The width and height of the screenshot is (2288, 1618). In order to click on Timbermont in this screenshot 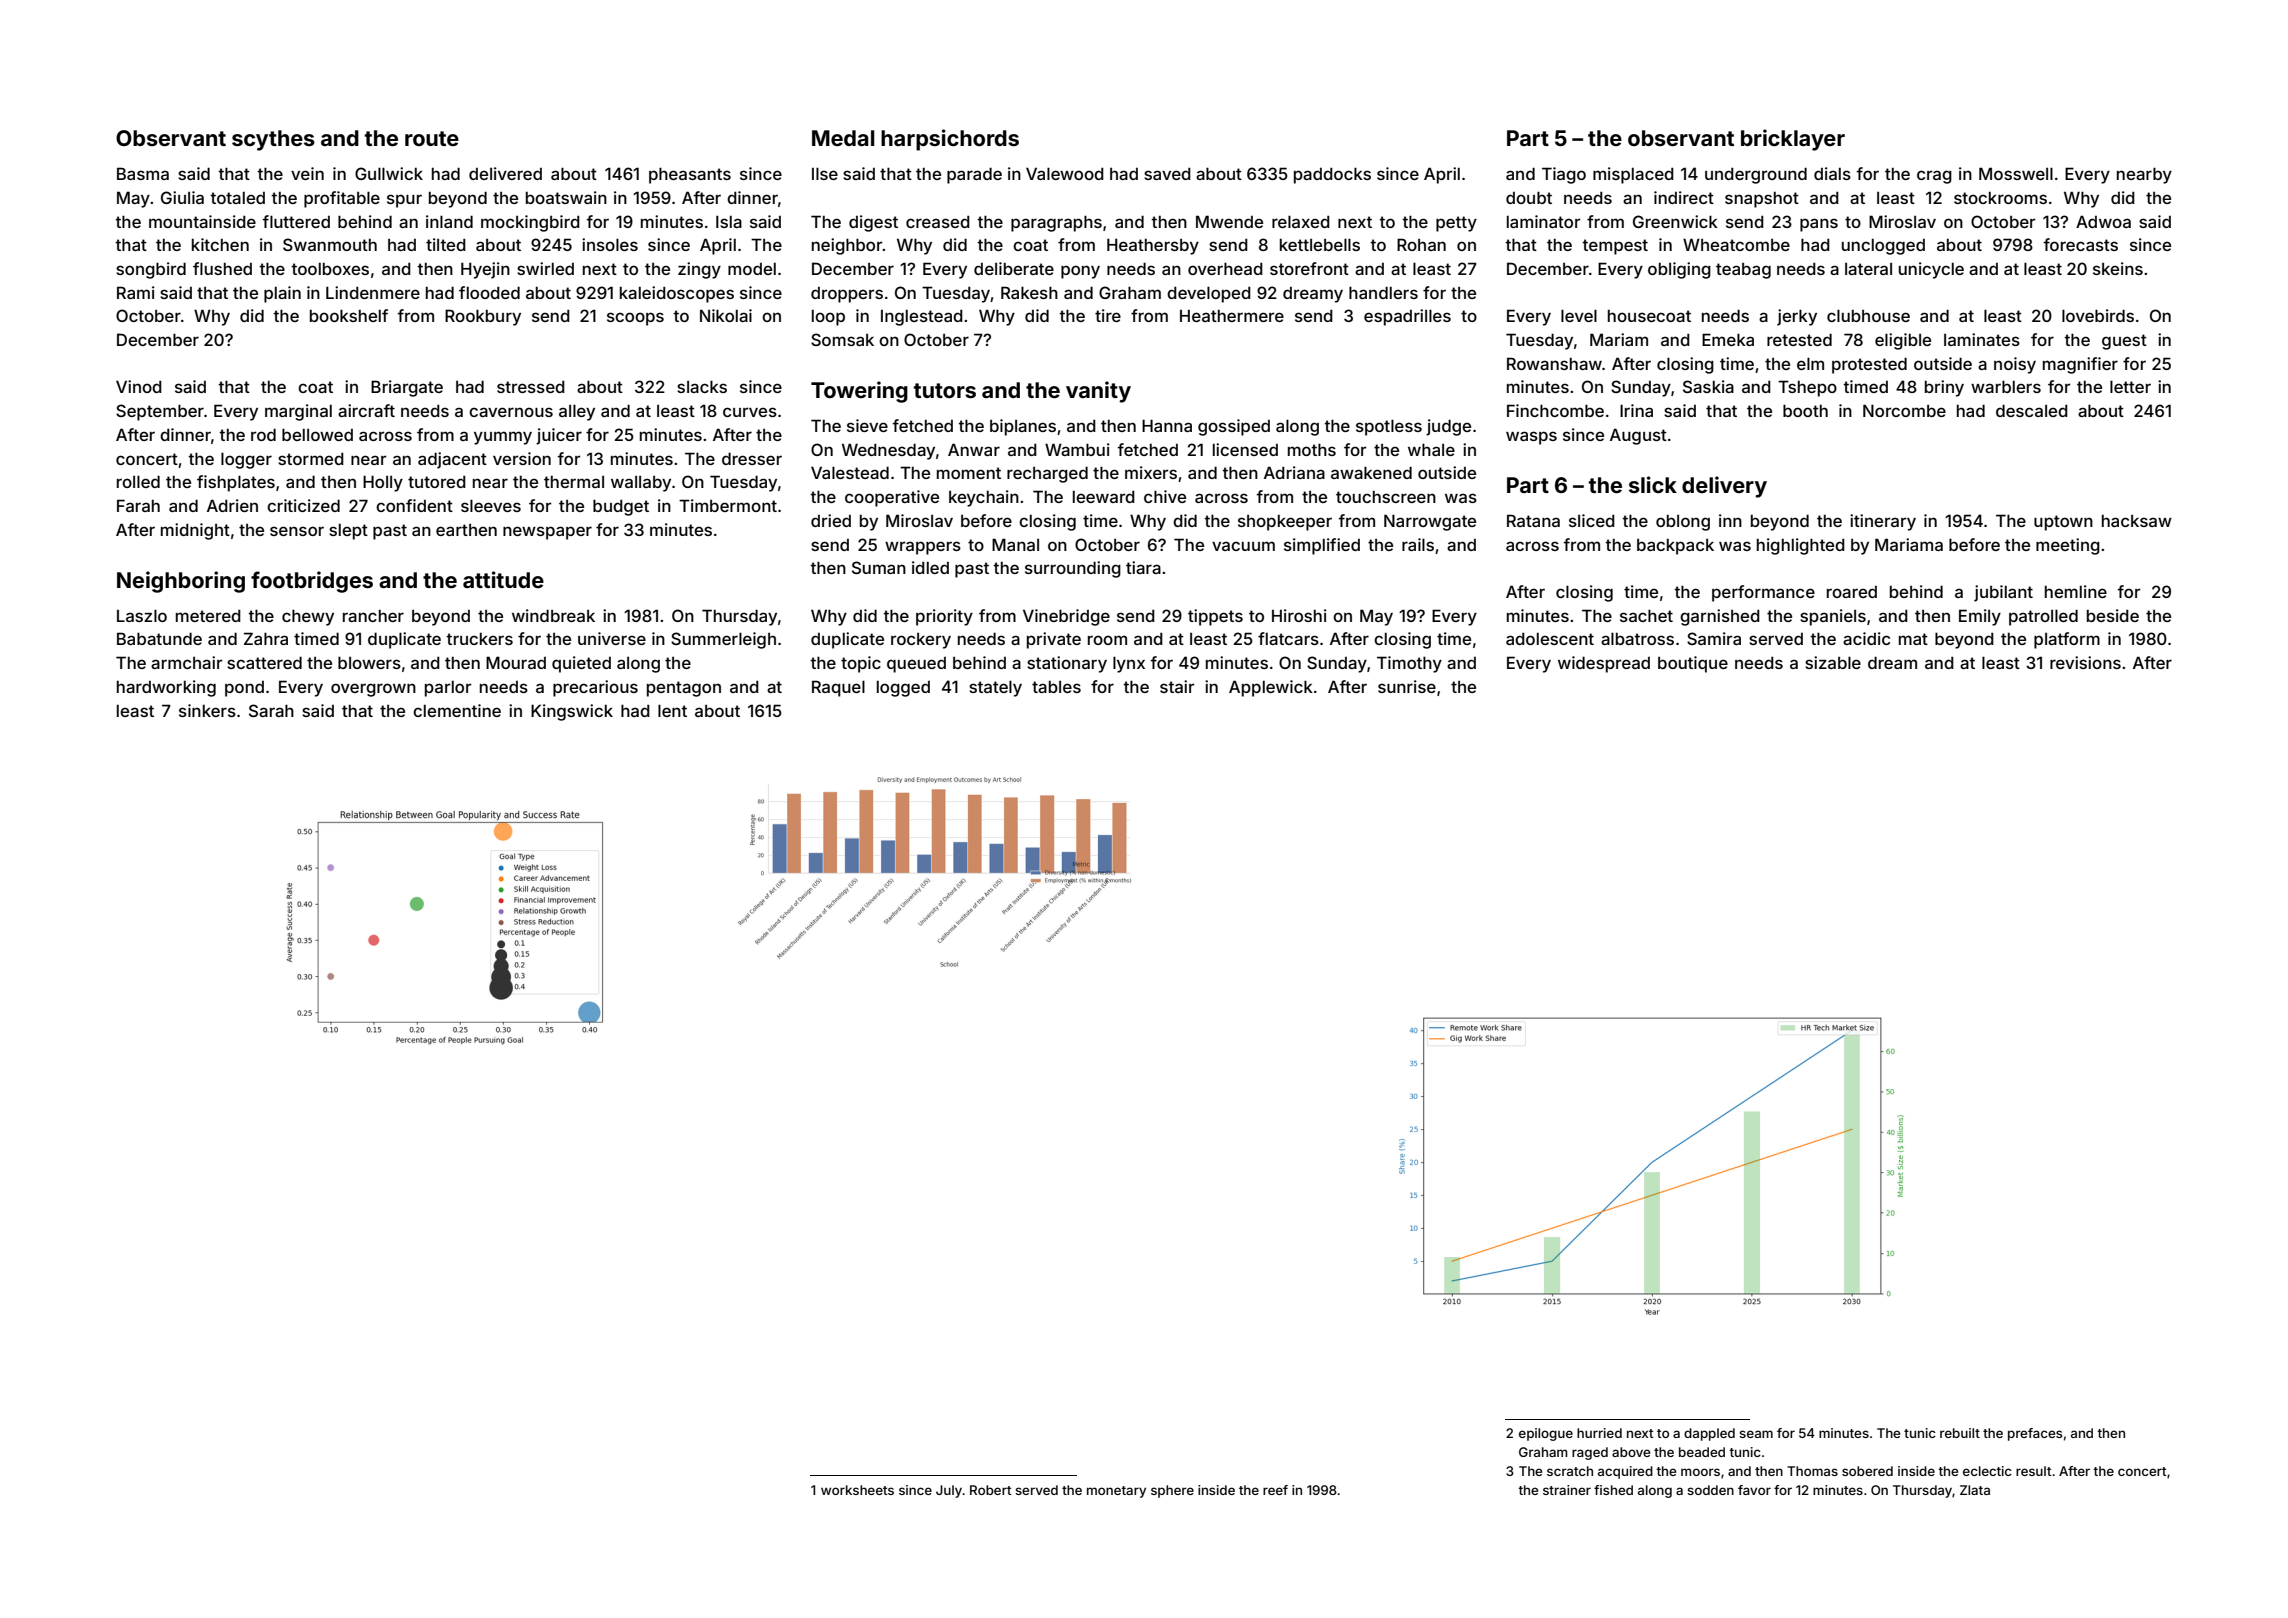, I will do `click(728, 505)`.
